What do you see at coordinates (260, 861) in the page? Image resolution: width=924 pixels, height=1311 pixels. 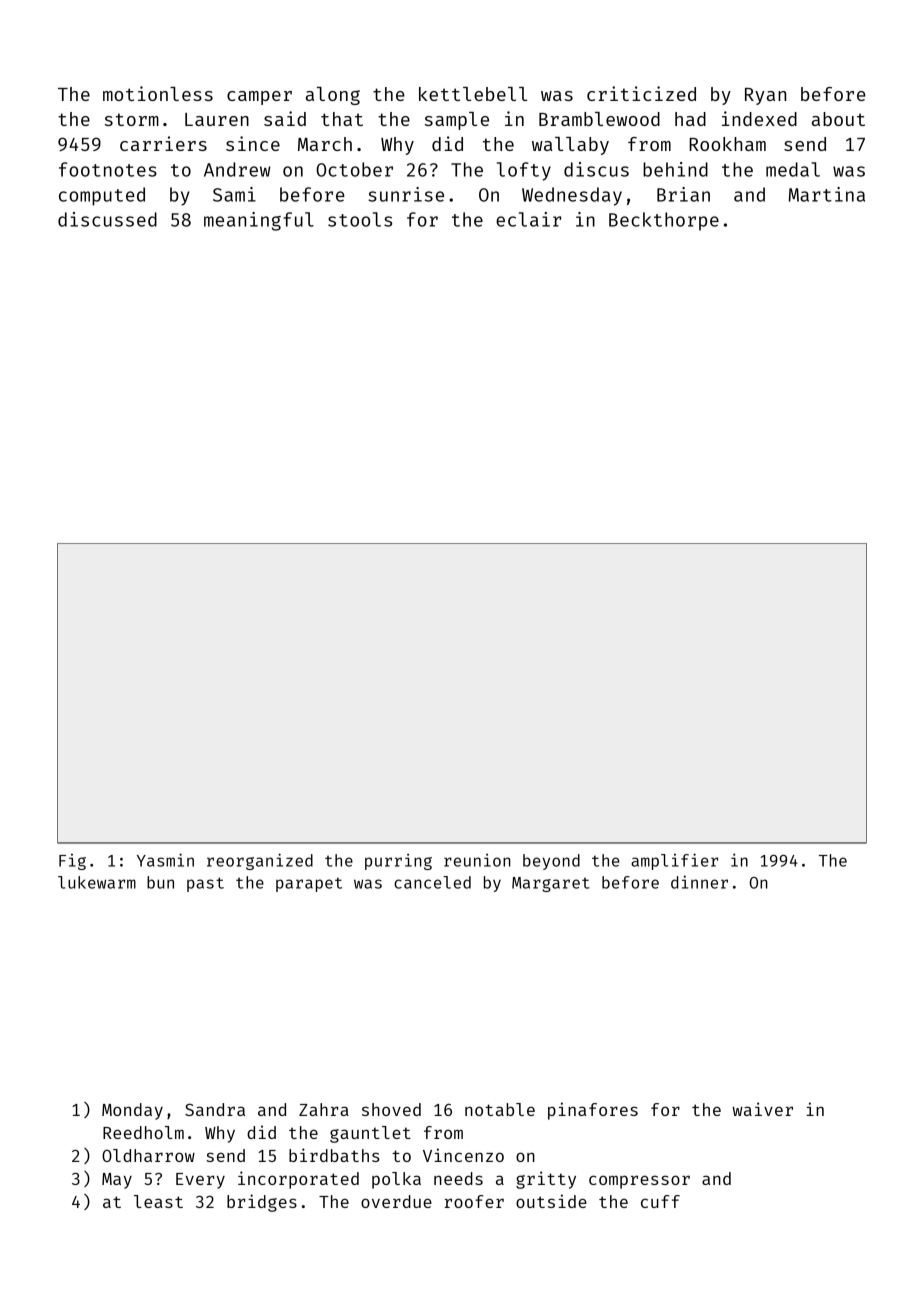 I see `reorganized` at bounding box center [260, 861].
